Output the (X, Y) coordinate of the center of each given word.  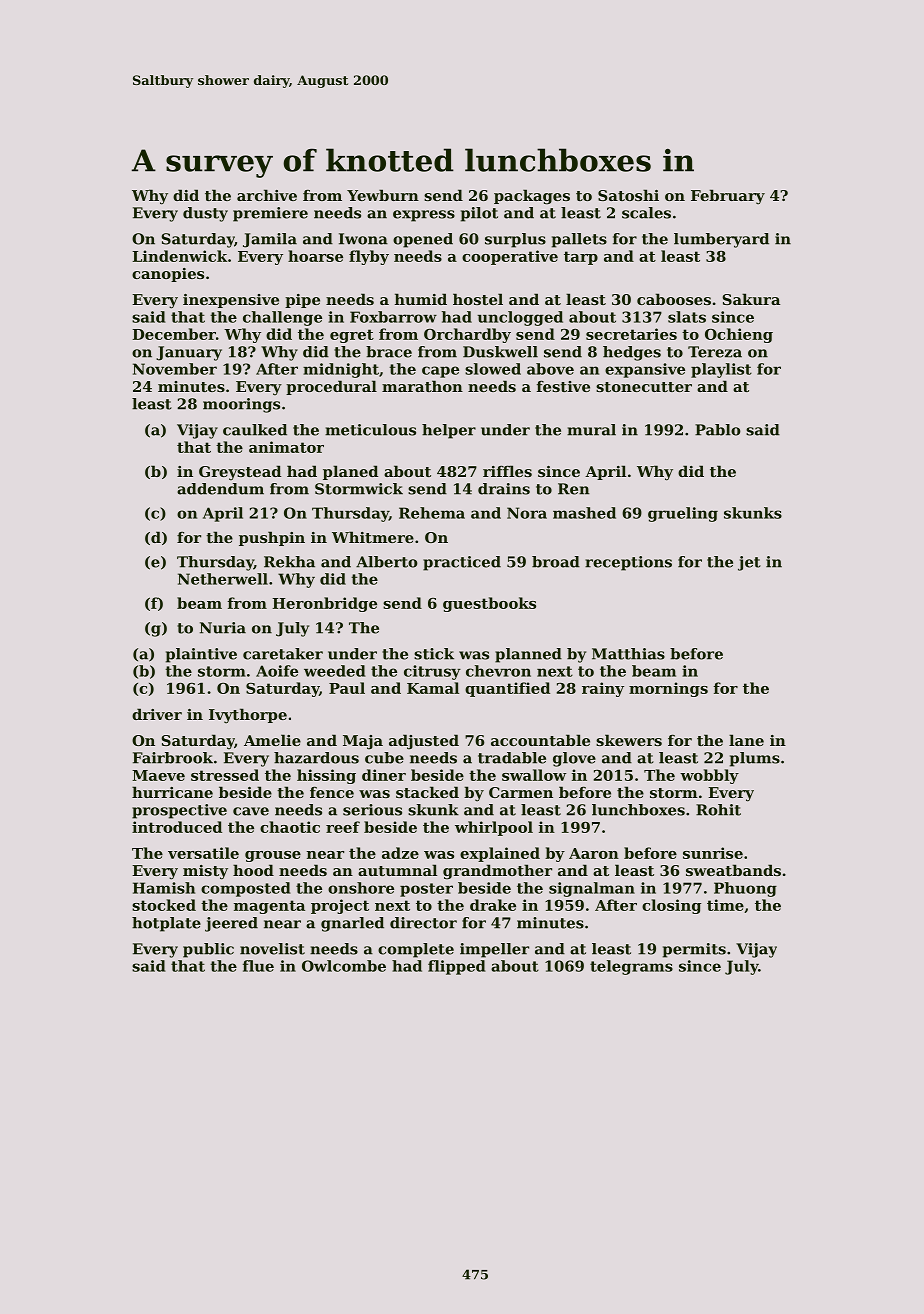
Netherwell (223, 579)
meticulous (370, 430)
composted (246, 889)
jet (749, 563)
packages (532, 197)
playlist (721, 370)
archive (267, 195)
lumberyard (721, 240)
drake (493, 905)
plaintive (201, 655)
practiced (462, 563)
